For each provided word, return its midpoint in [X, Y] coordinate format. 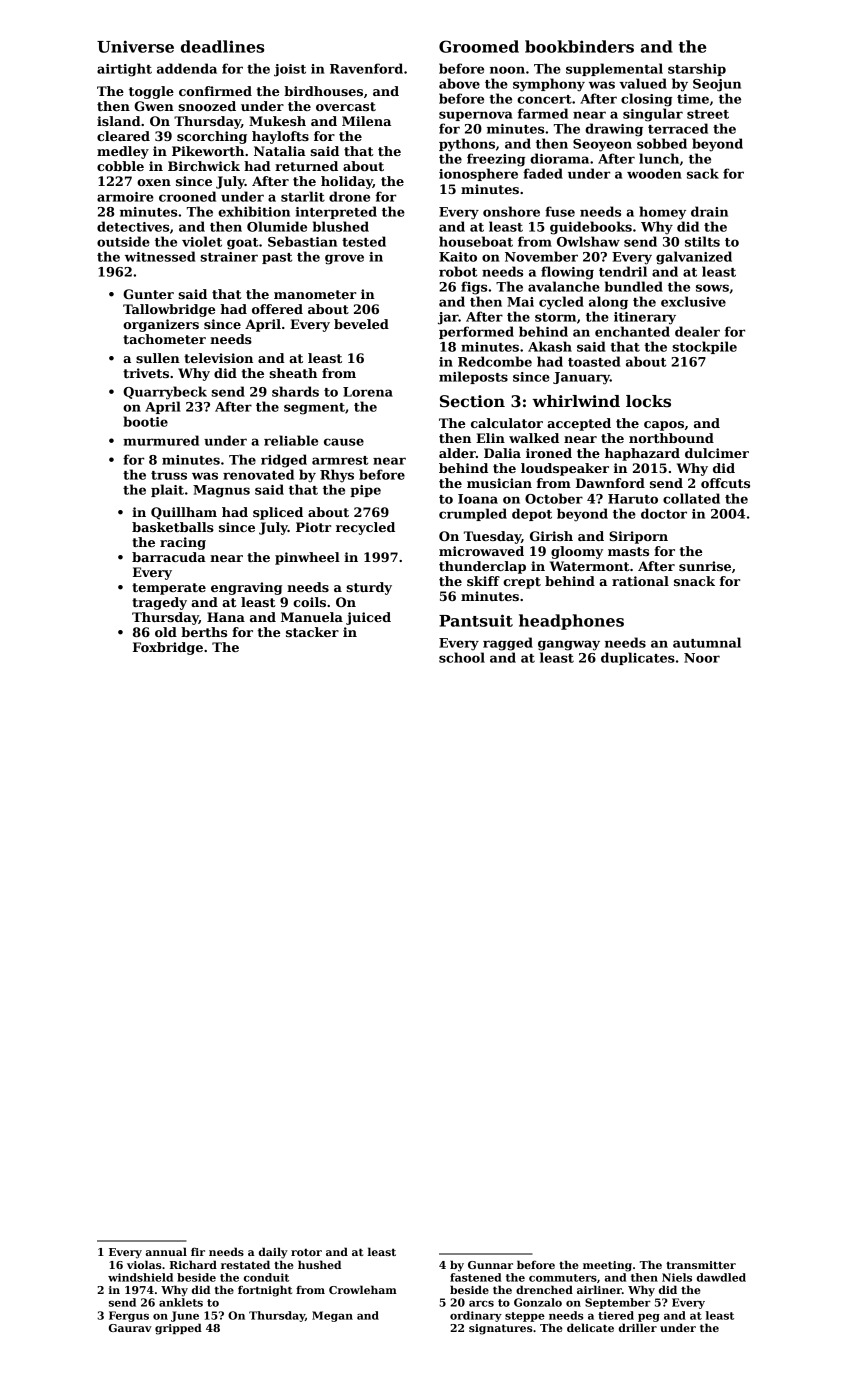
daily [273, 1253]
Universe [135, 46]
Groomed [479, 46]
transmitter [701, 1265]
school [462, 657]
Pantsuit [476, 620]
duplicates [638, 658]
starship [697, 69]
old [166, 632]
